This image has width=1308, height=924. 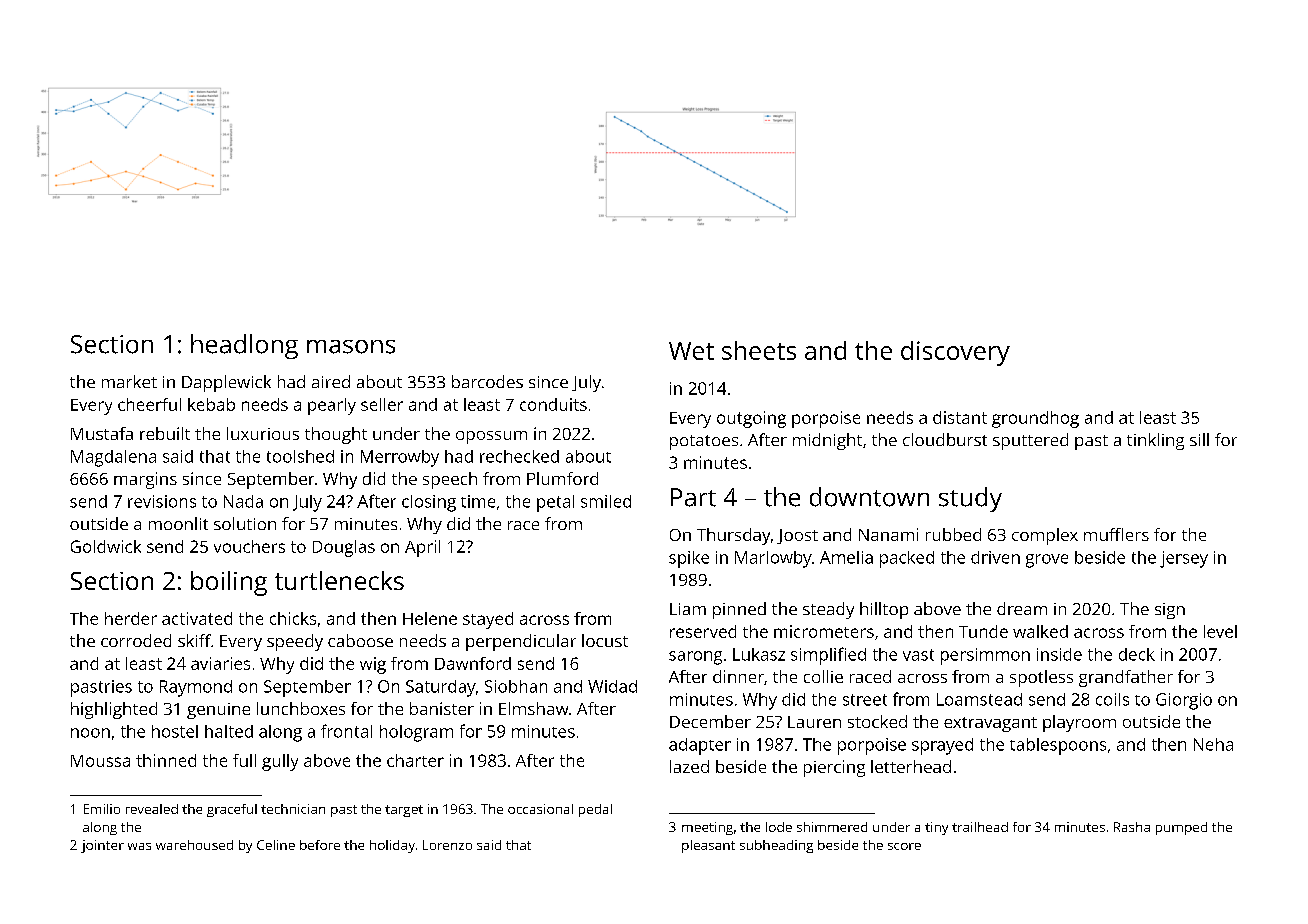 What do you see at coordinates (1181, 828) in the image?
I see `pumped` at bounding box center [1181, 828].
